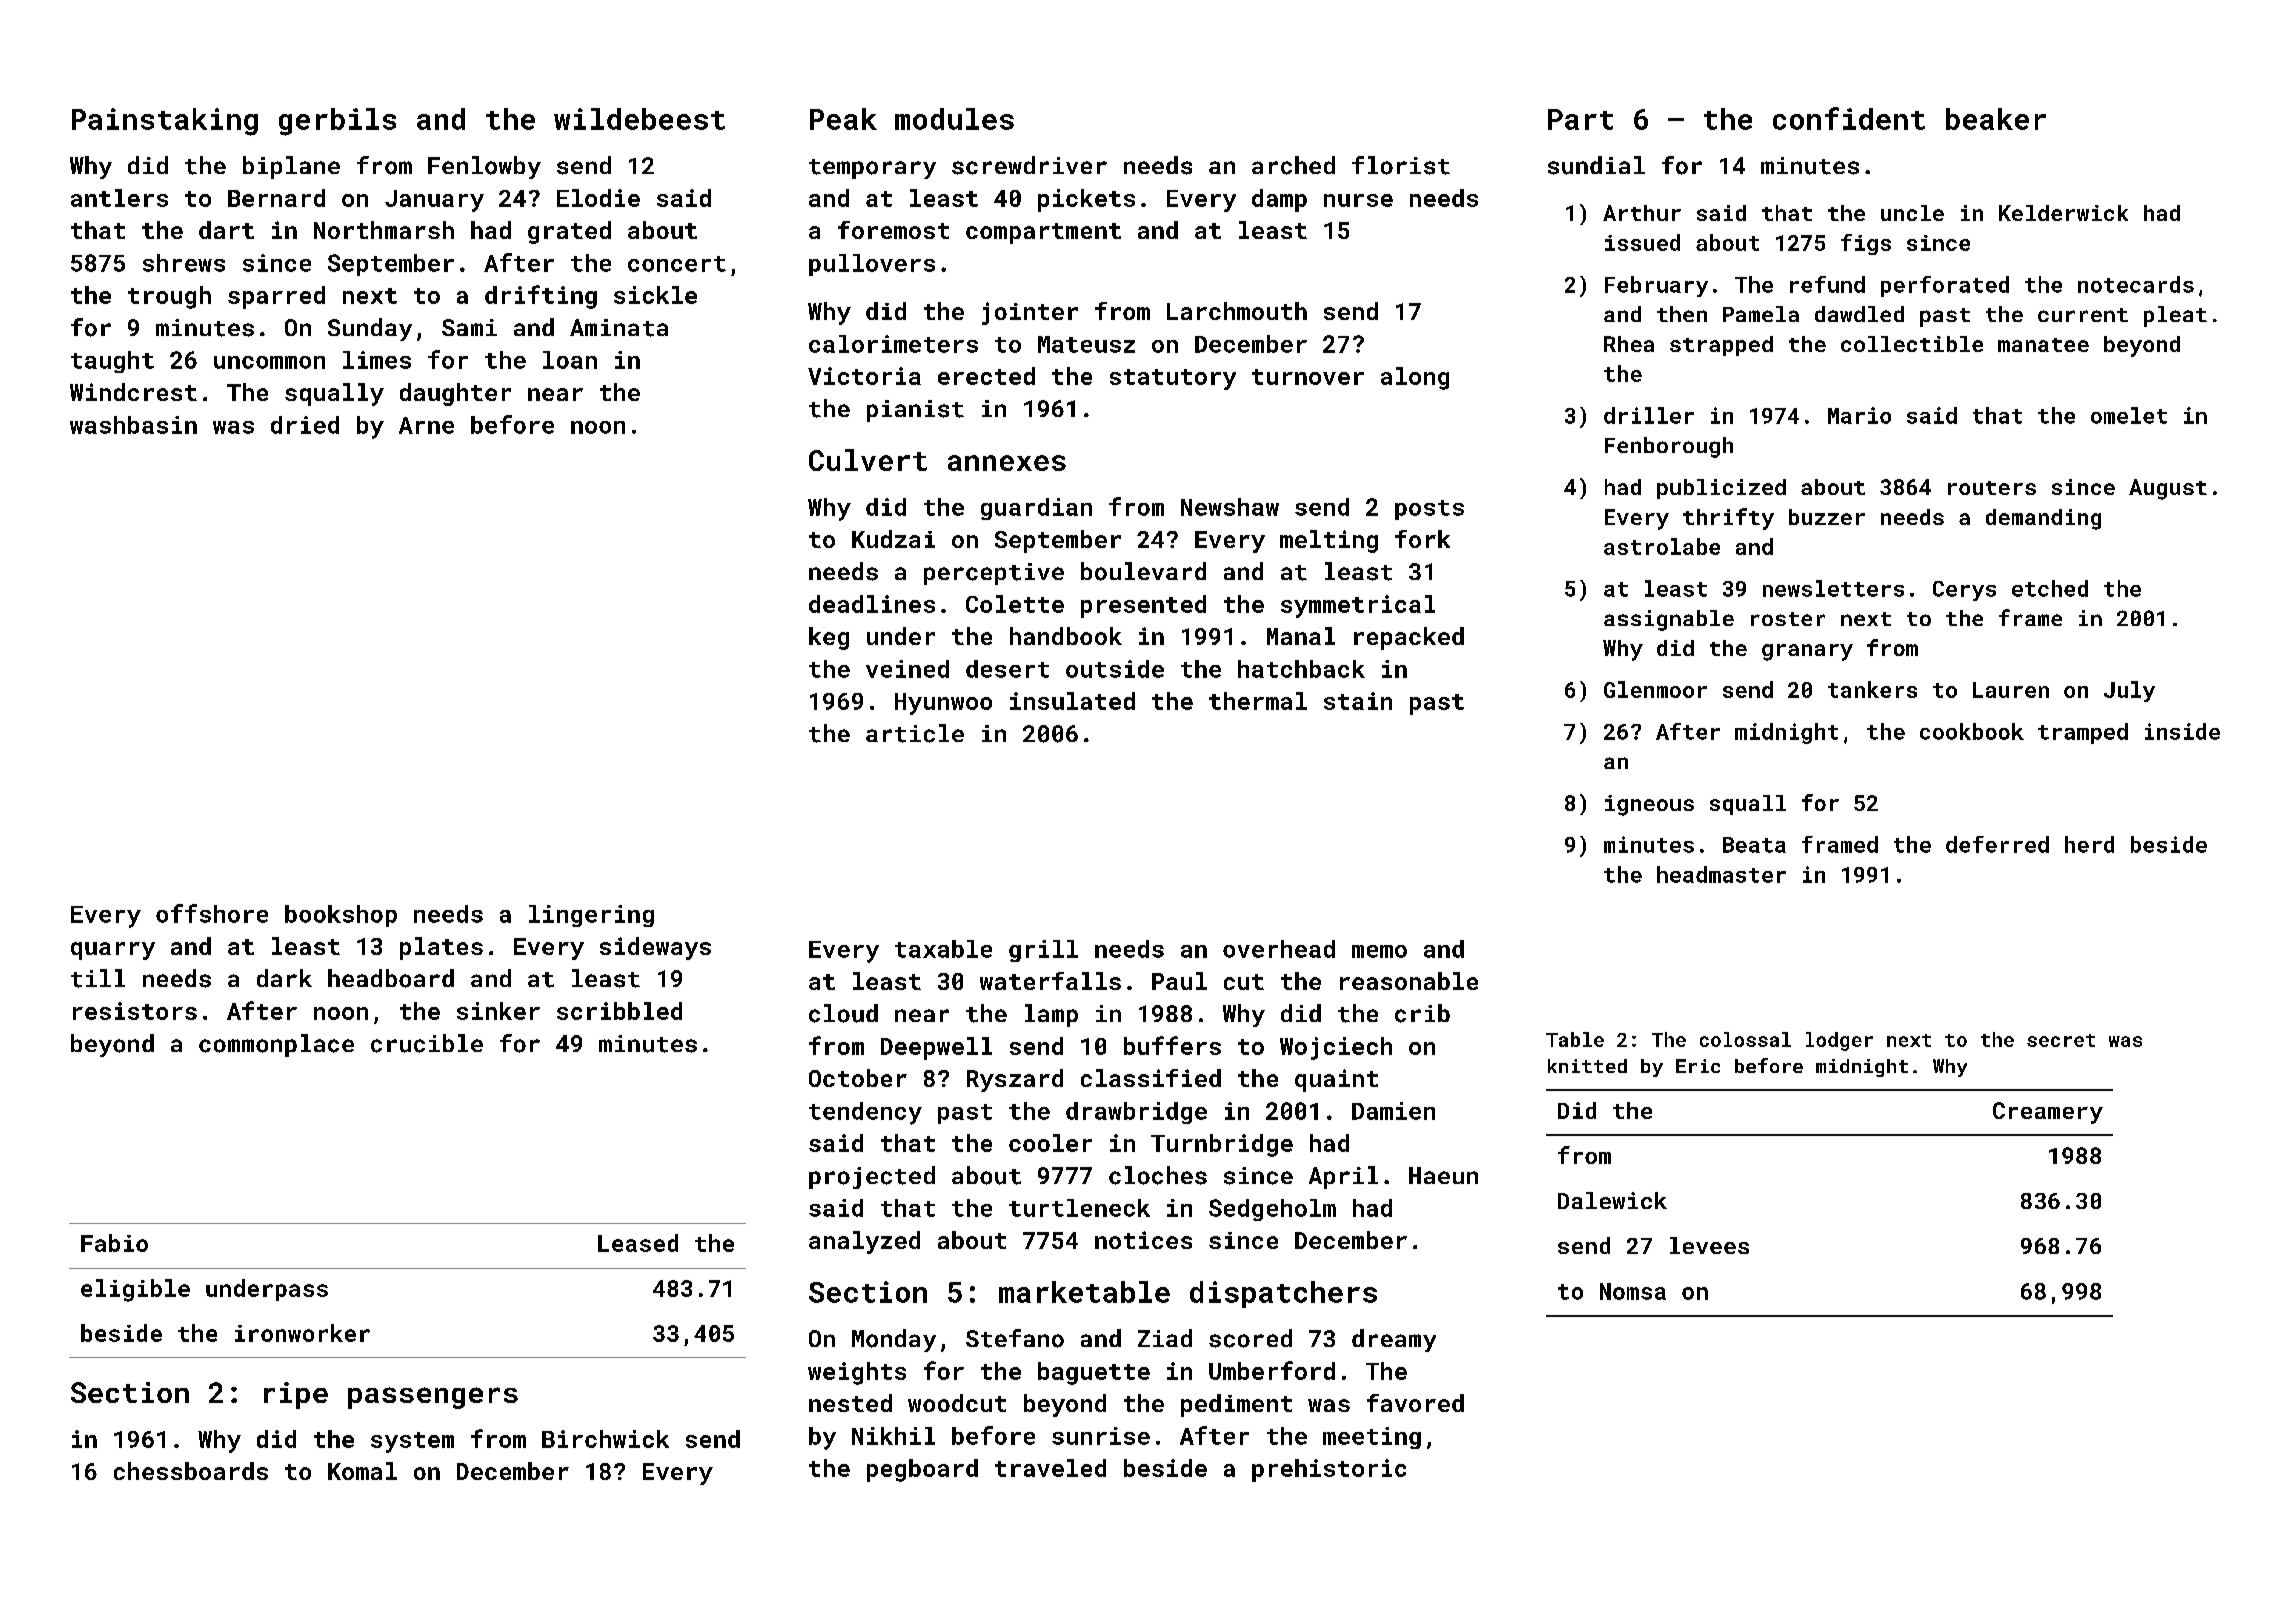 This document has width=2292, height=1620. Describe the element at coordinates (1728, 519) in the document. I see `thrifty` at that location.
